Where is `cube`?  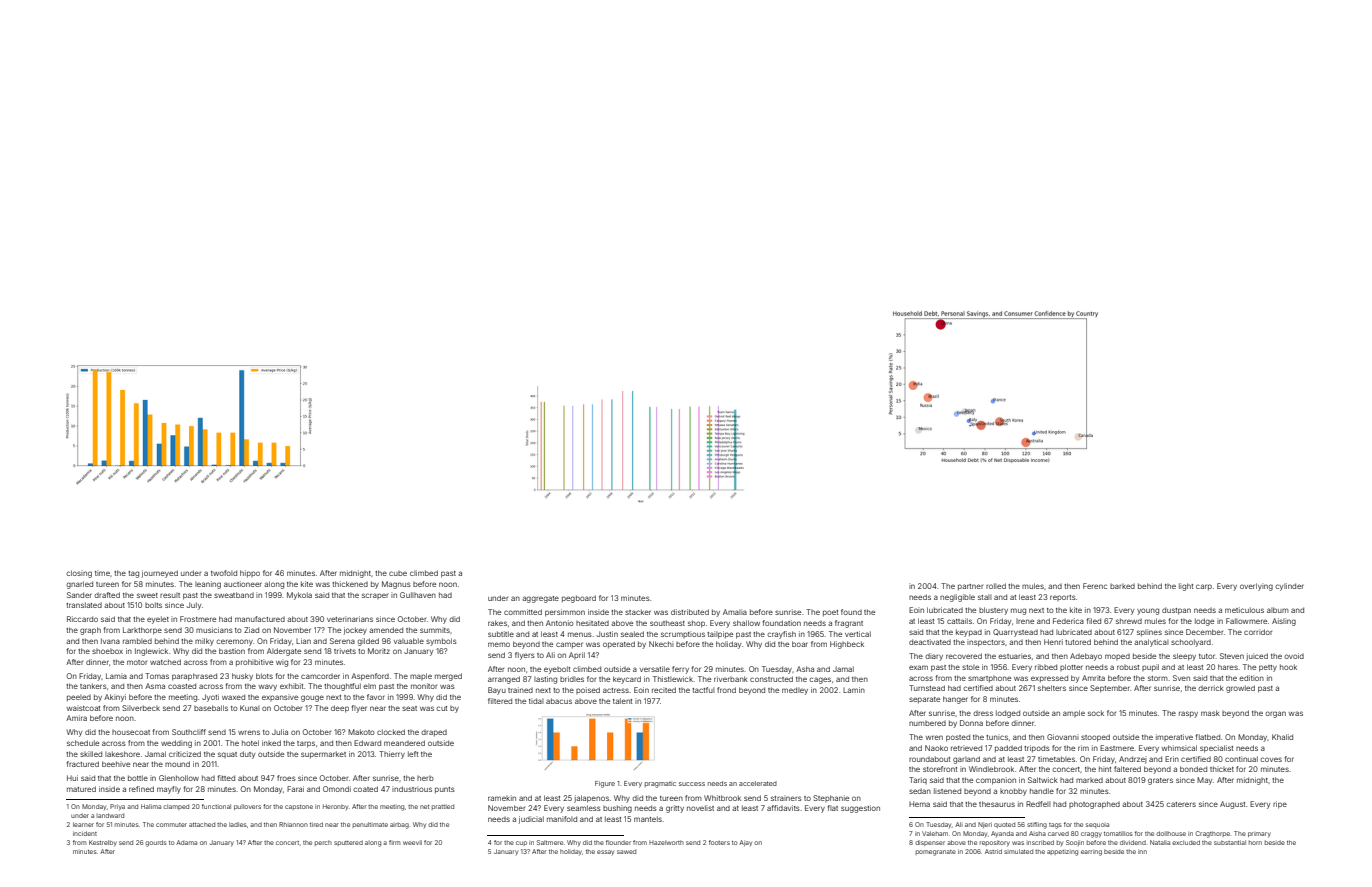 cube is located at coordinates (398, 573).
